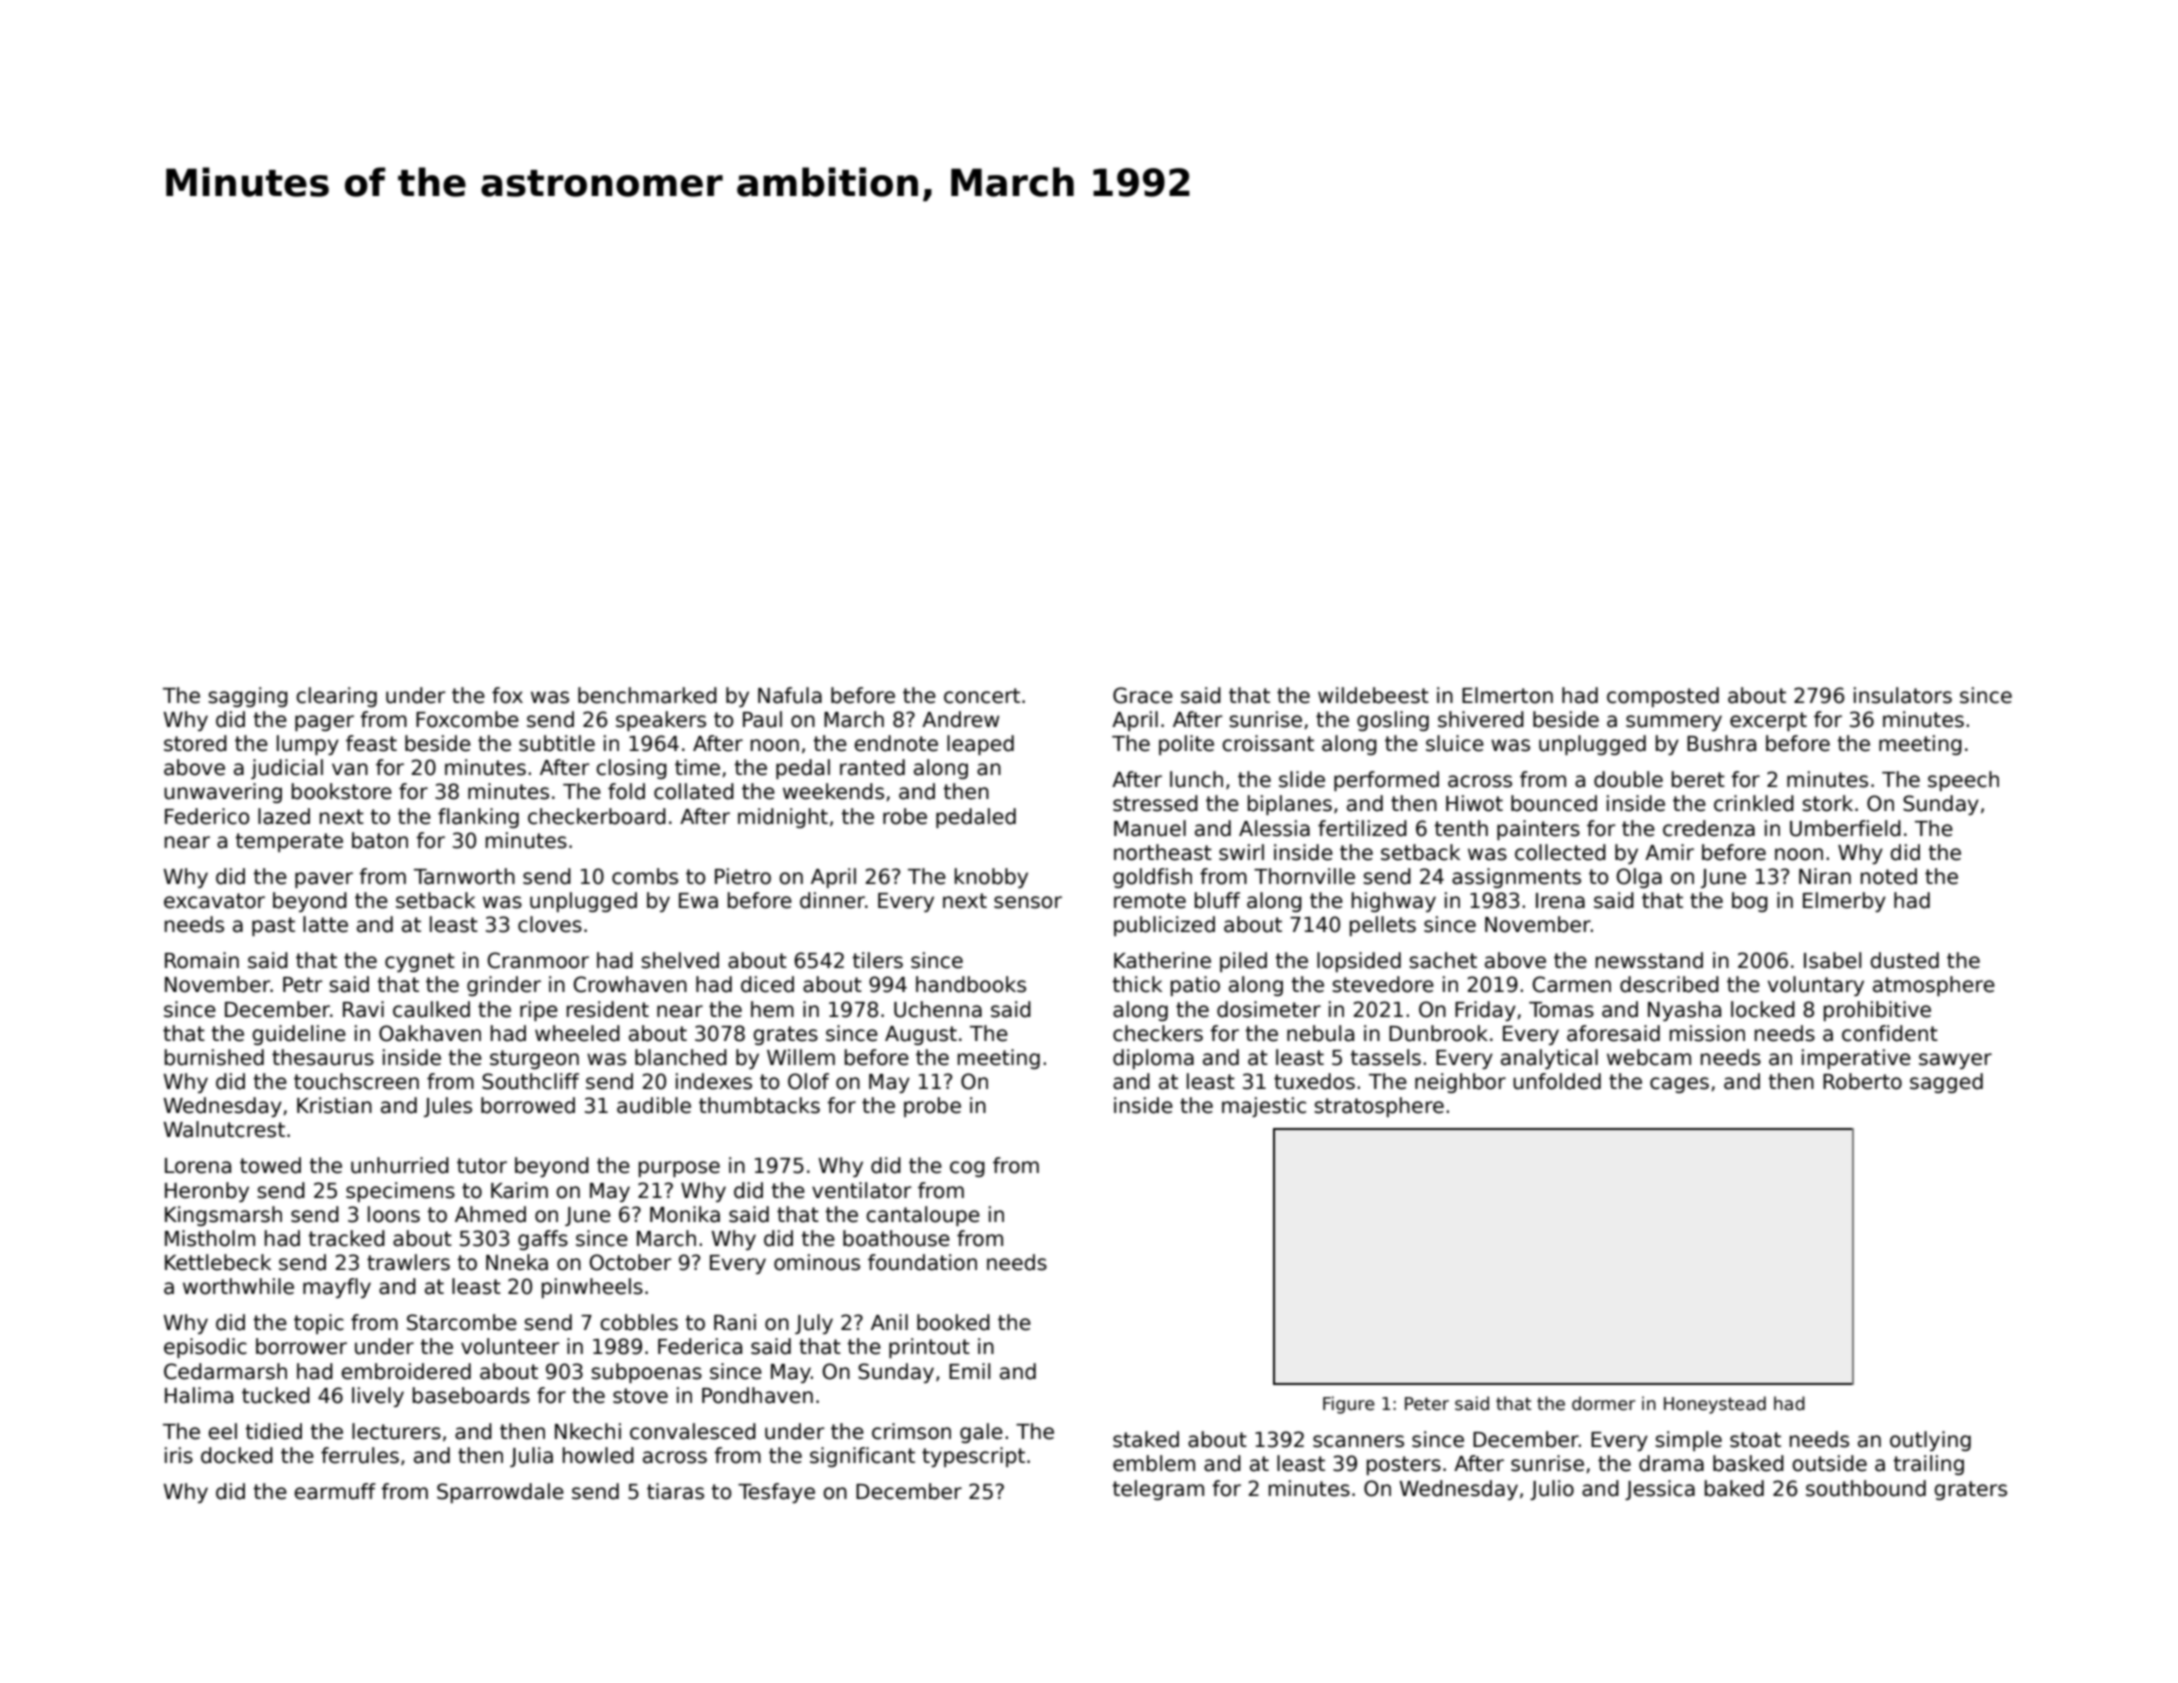 The width and height of the screenshot is (2178, 1683). Describe the element at coordinates (1707, 1033) in the screenshot. I see `mission` at that location.
